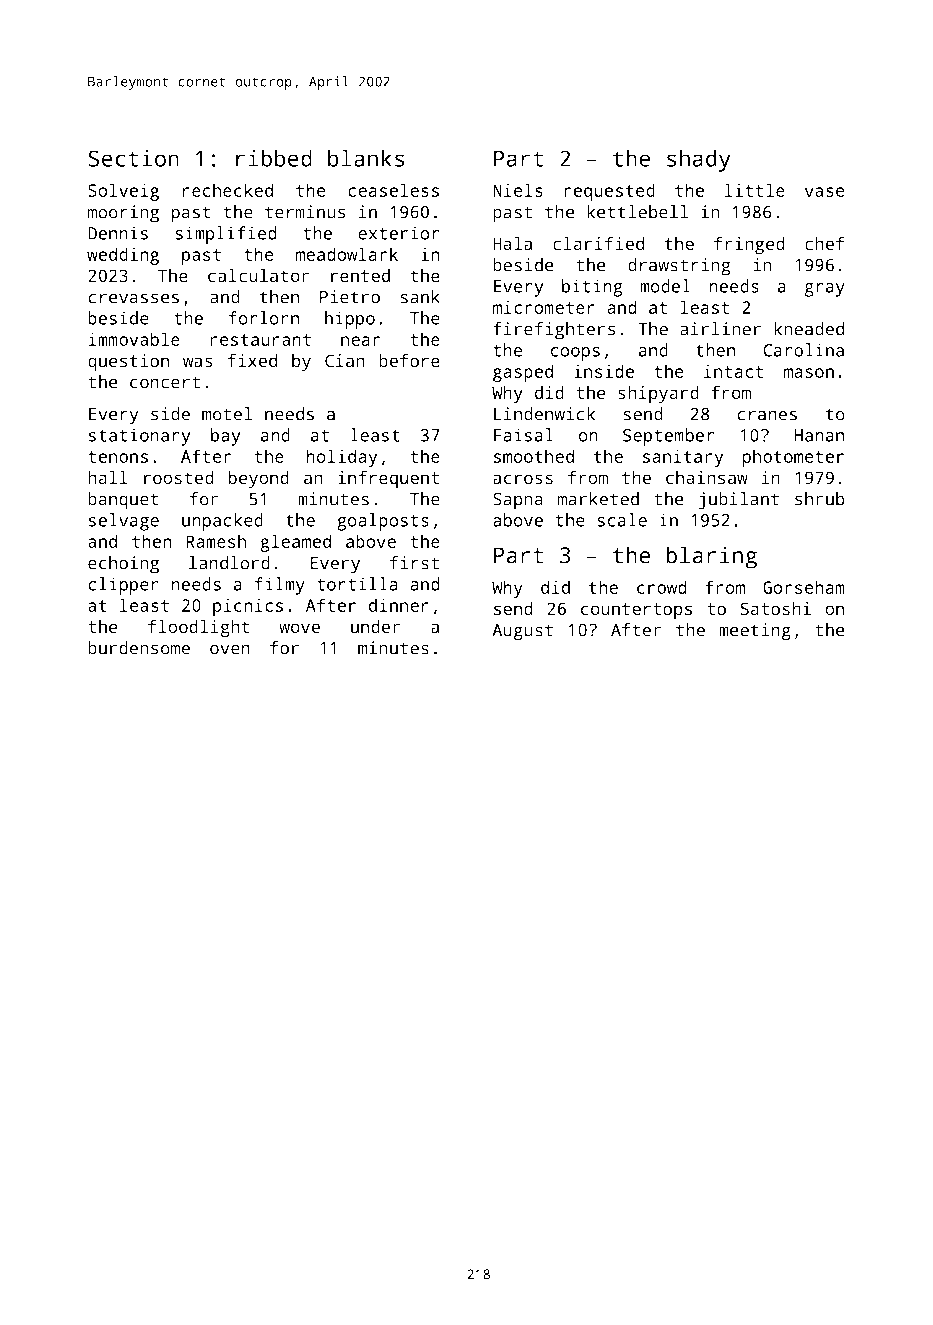  Describe the element at coordinates (341, 458) in the page. I see `holiday` at that location.
